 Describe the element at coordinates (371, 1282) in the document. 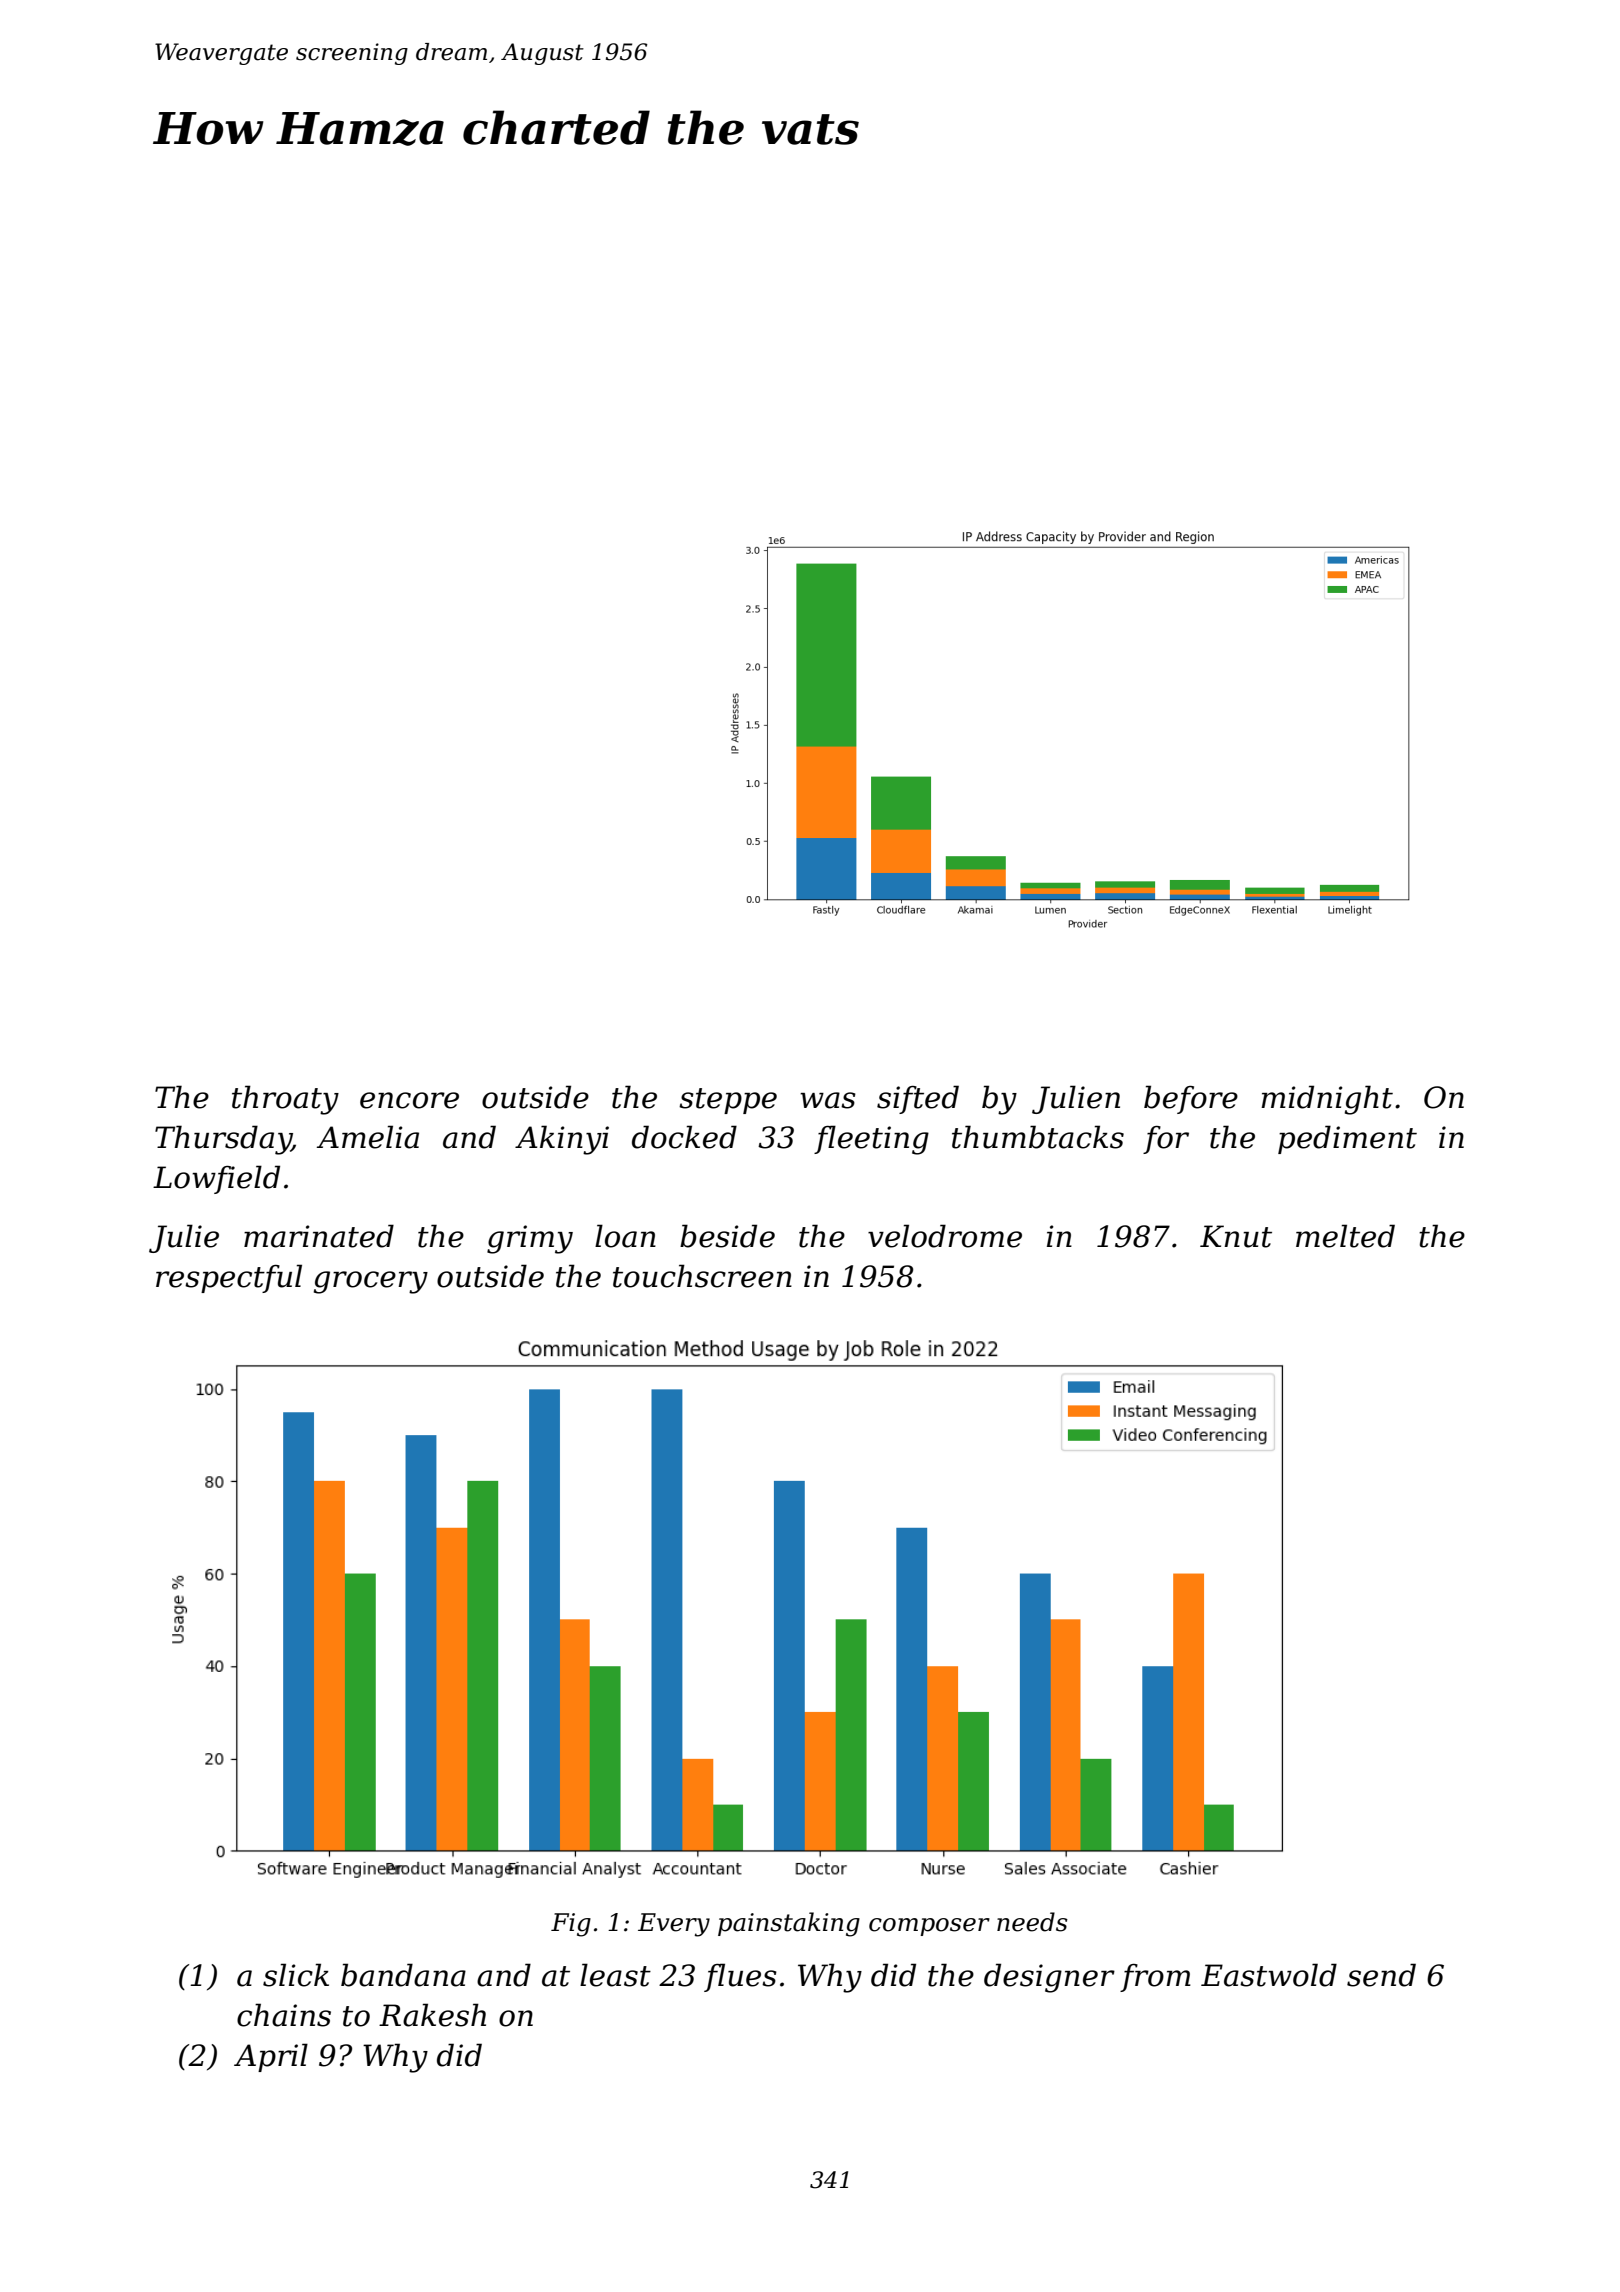

I see `grocery` at that location.
